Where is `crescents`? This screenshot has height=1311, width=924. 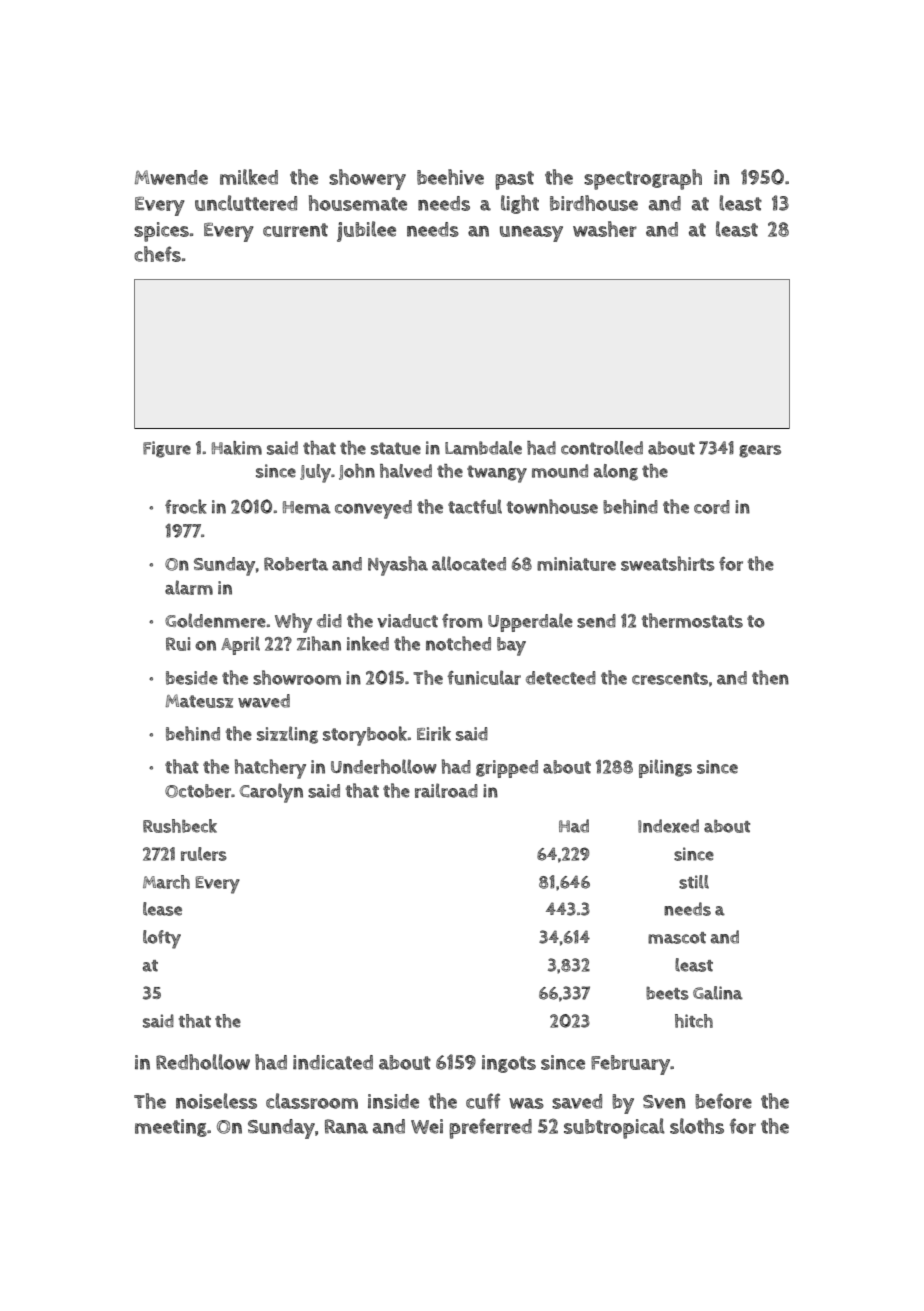
crescents is located at coordinates (670, 678).
